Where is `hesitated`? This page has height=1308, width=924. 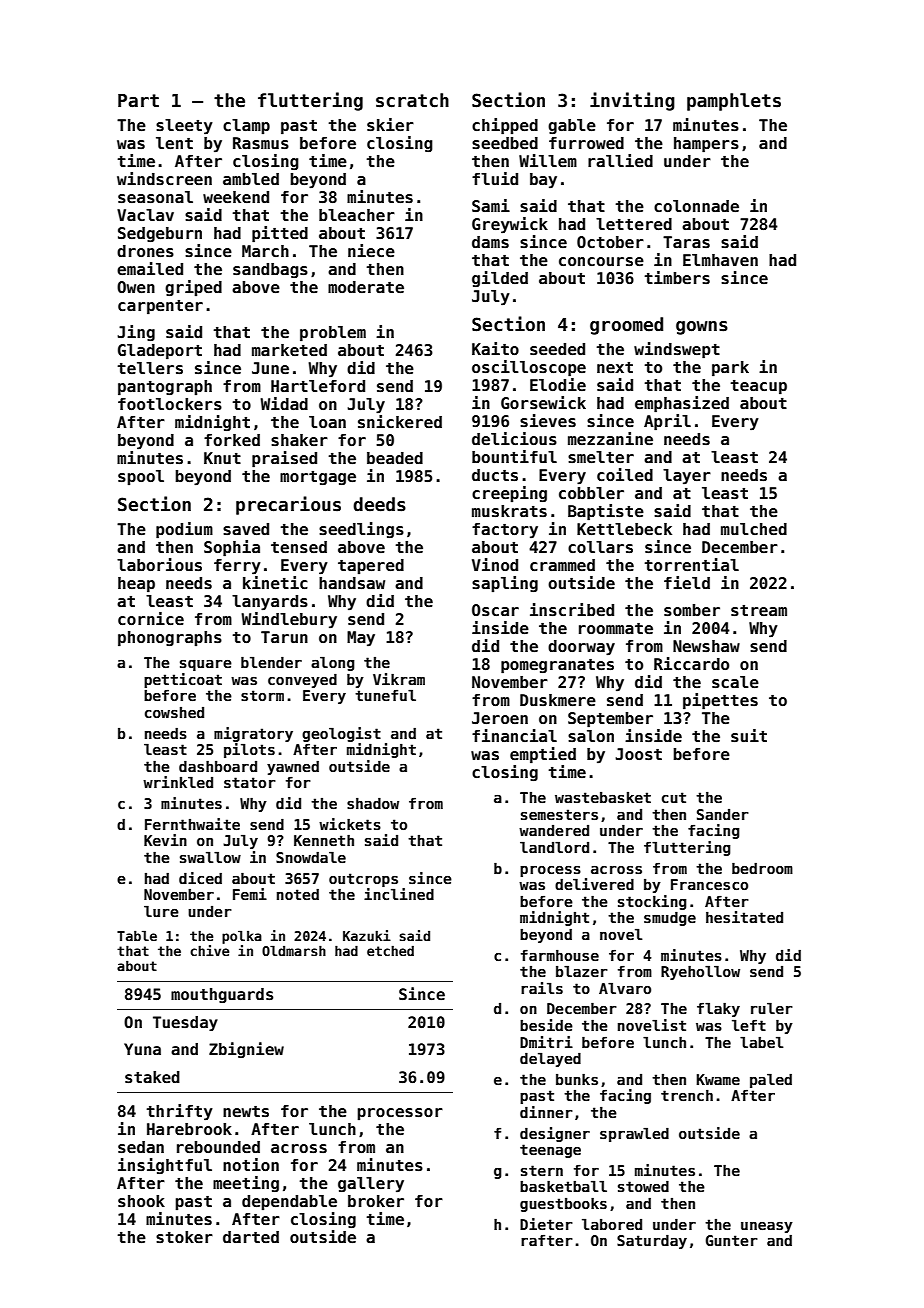 hesitated is located at coordinates (744, 917).
